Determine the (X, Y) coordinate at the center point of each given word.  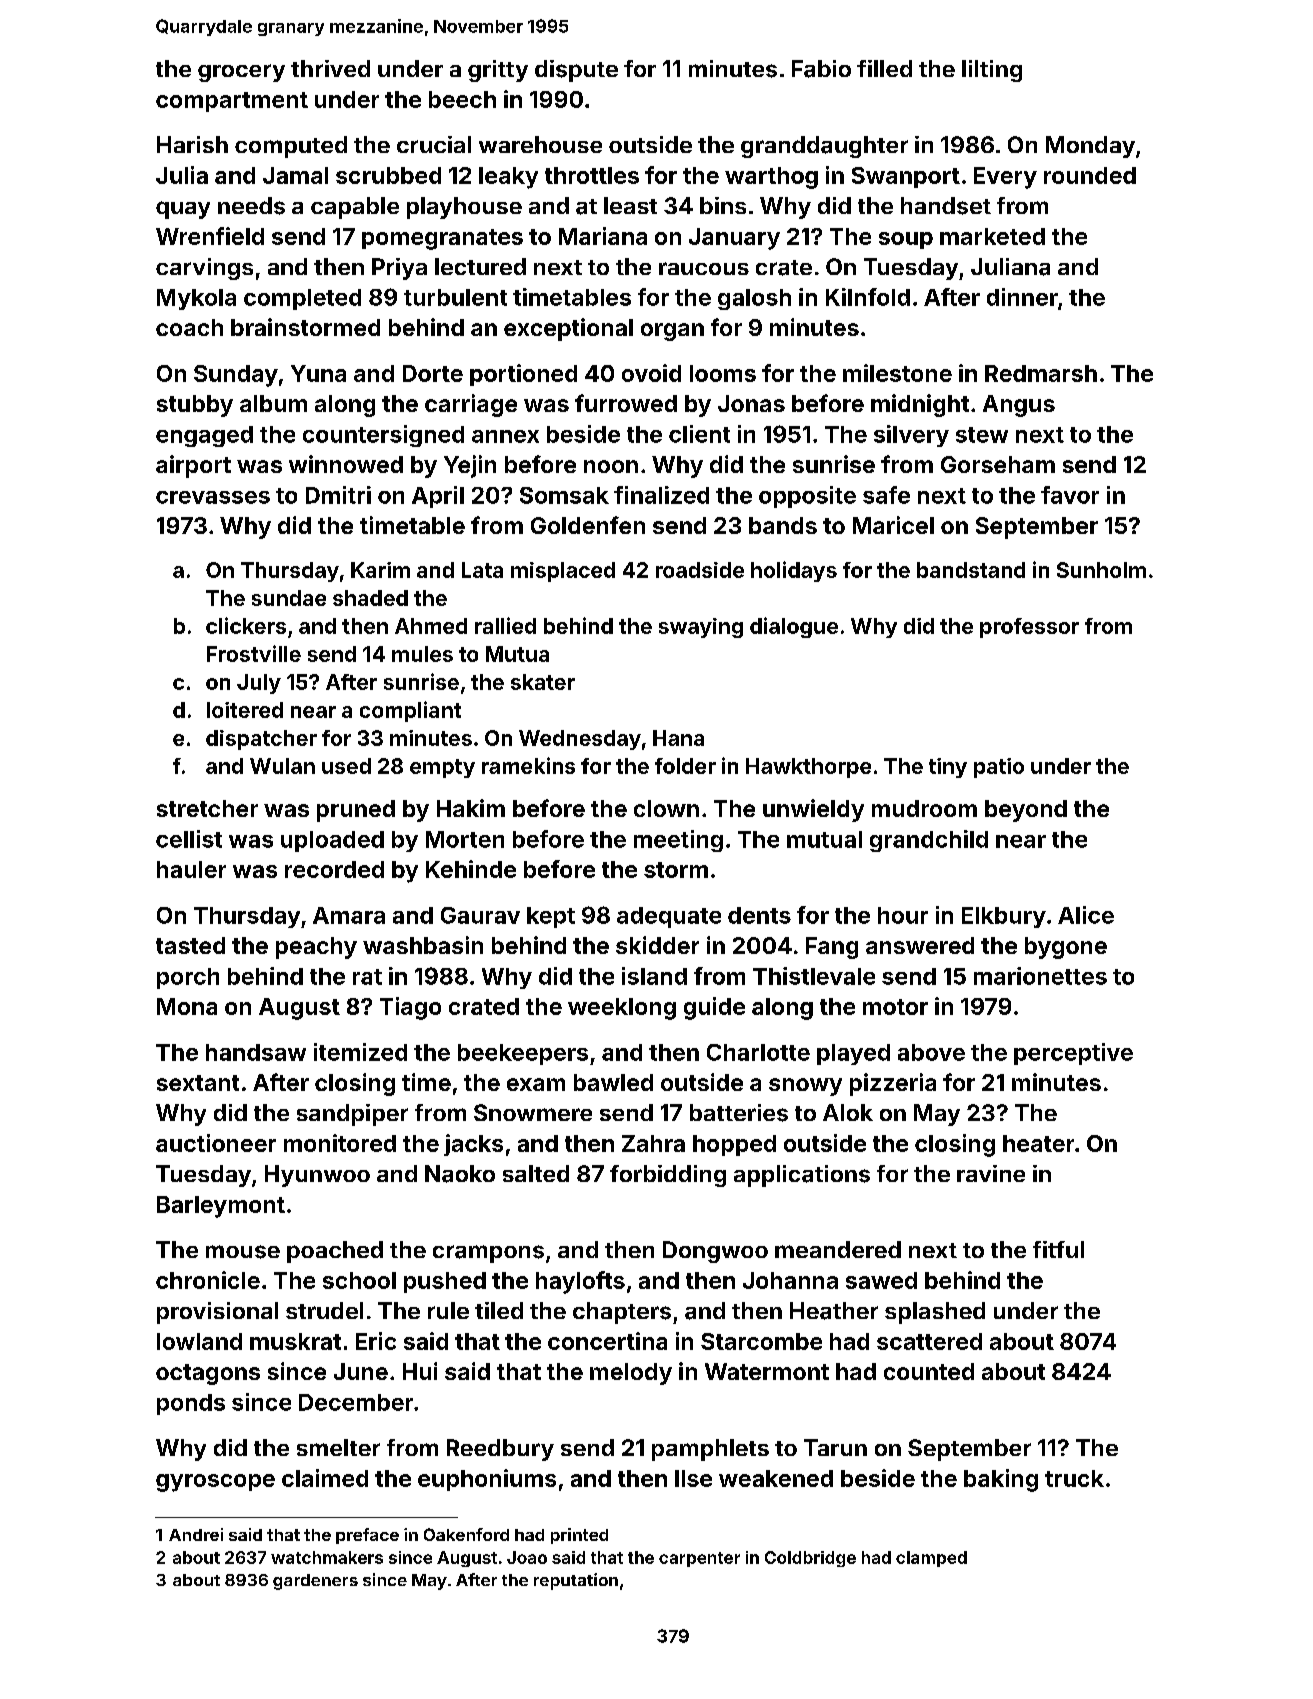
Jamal (295, 175)
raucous (704, 268)
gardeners (315, 1582)
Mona (187, 1006)
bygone (1066, 948)
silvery (911, 436)
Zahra (653, 1143)
